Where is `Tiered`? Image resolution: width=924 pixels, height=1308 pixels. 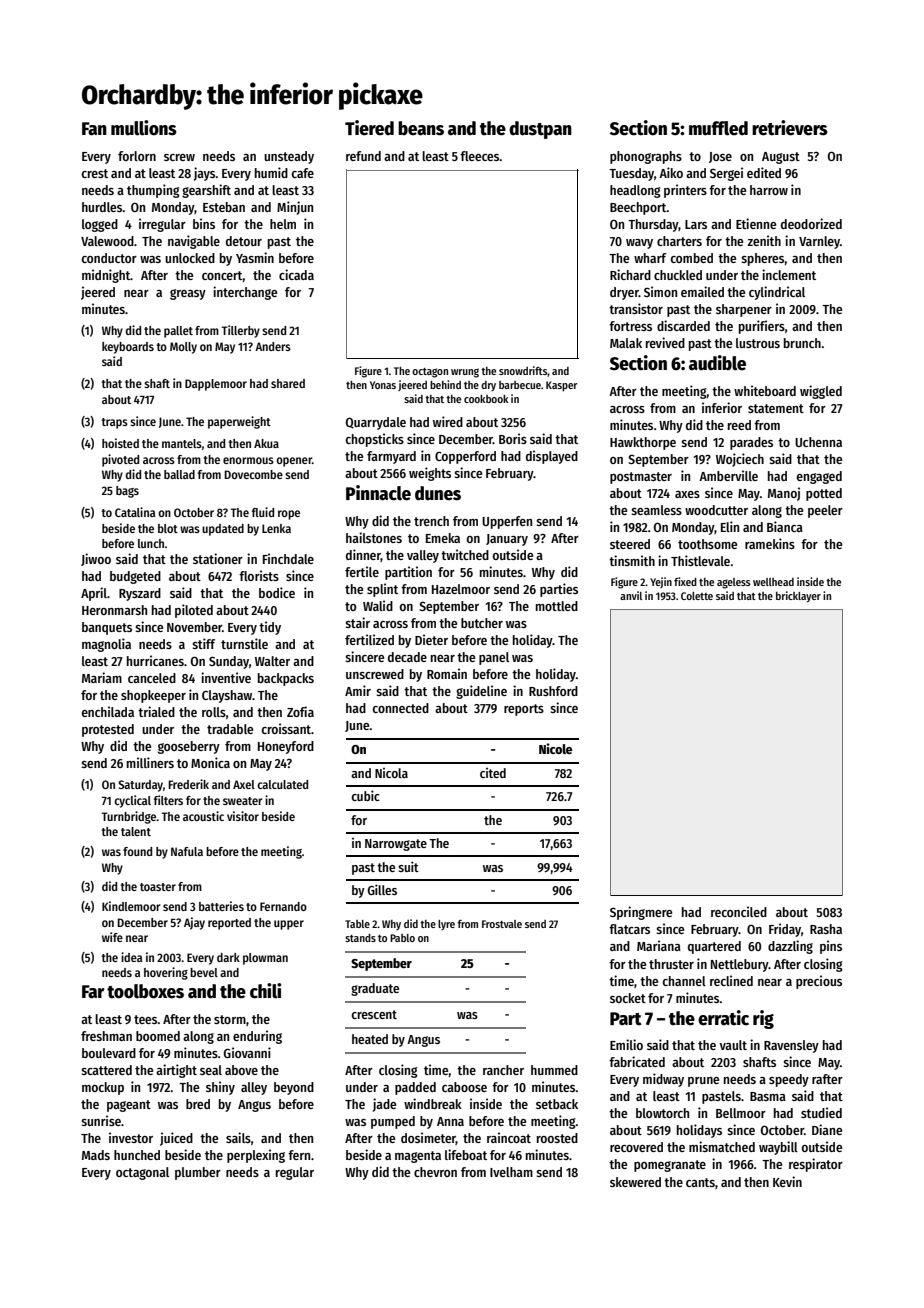
Tiered is located at coordinates (369, 128).
